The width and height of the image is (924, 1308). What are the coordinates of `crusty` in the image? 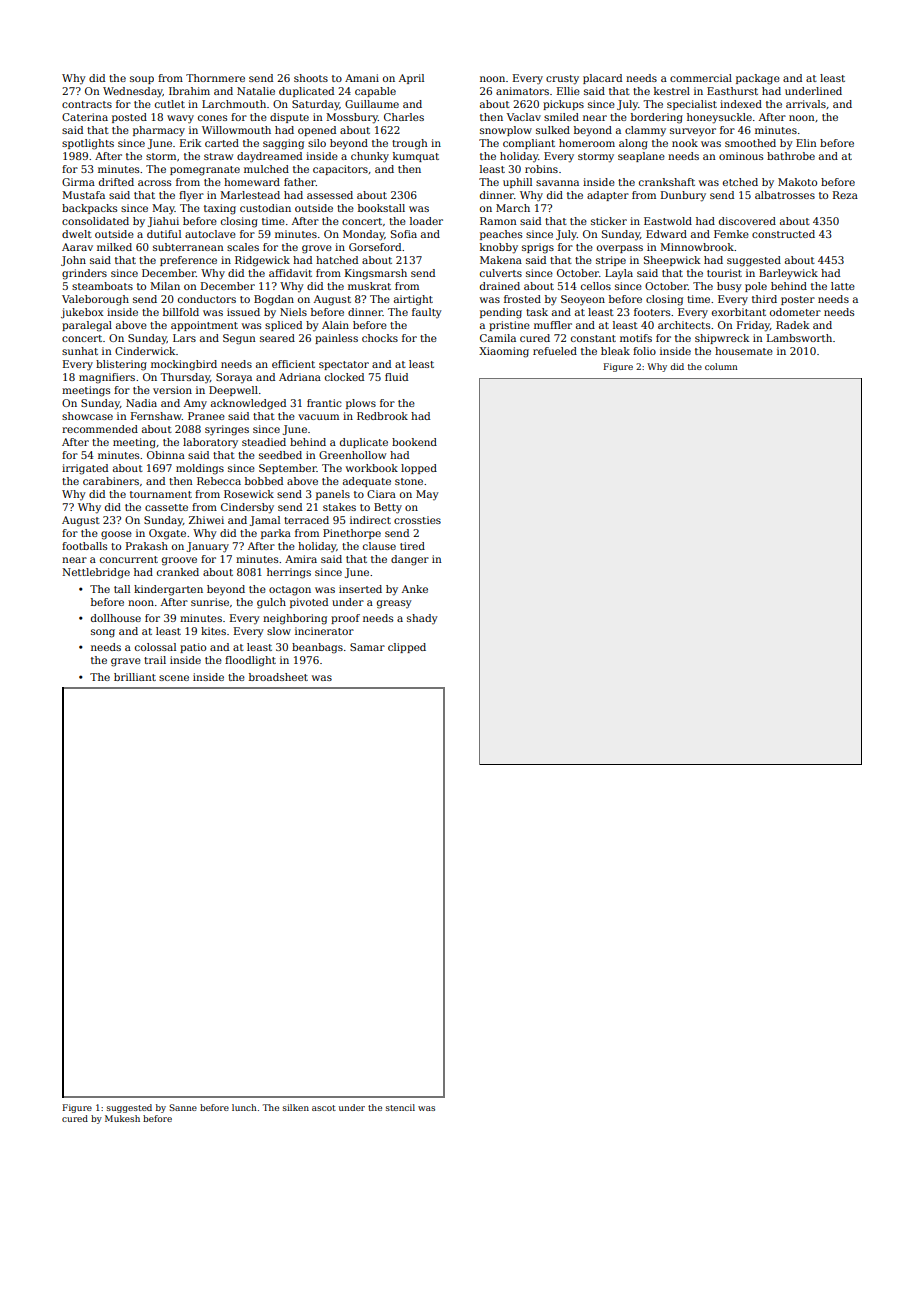 It's located at (562, 80).
